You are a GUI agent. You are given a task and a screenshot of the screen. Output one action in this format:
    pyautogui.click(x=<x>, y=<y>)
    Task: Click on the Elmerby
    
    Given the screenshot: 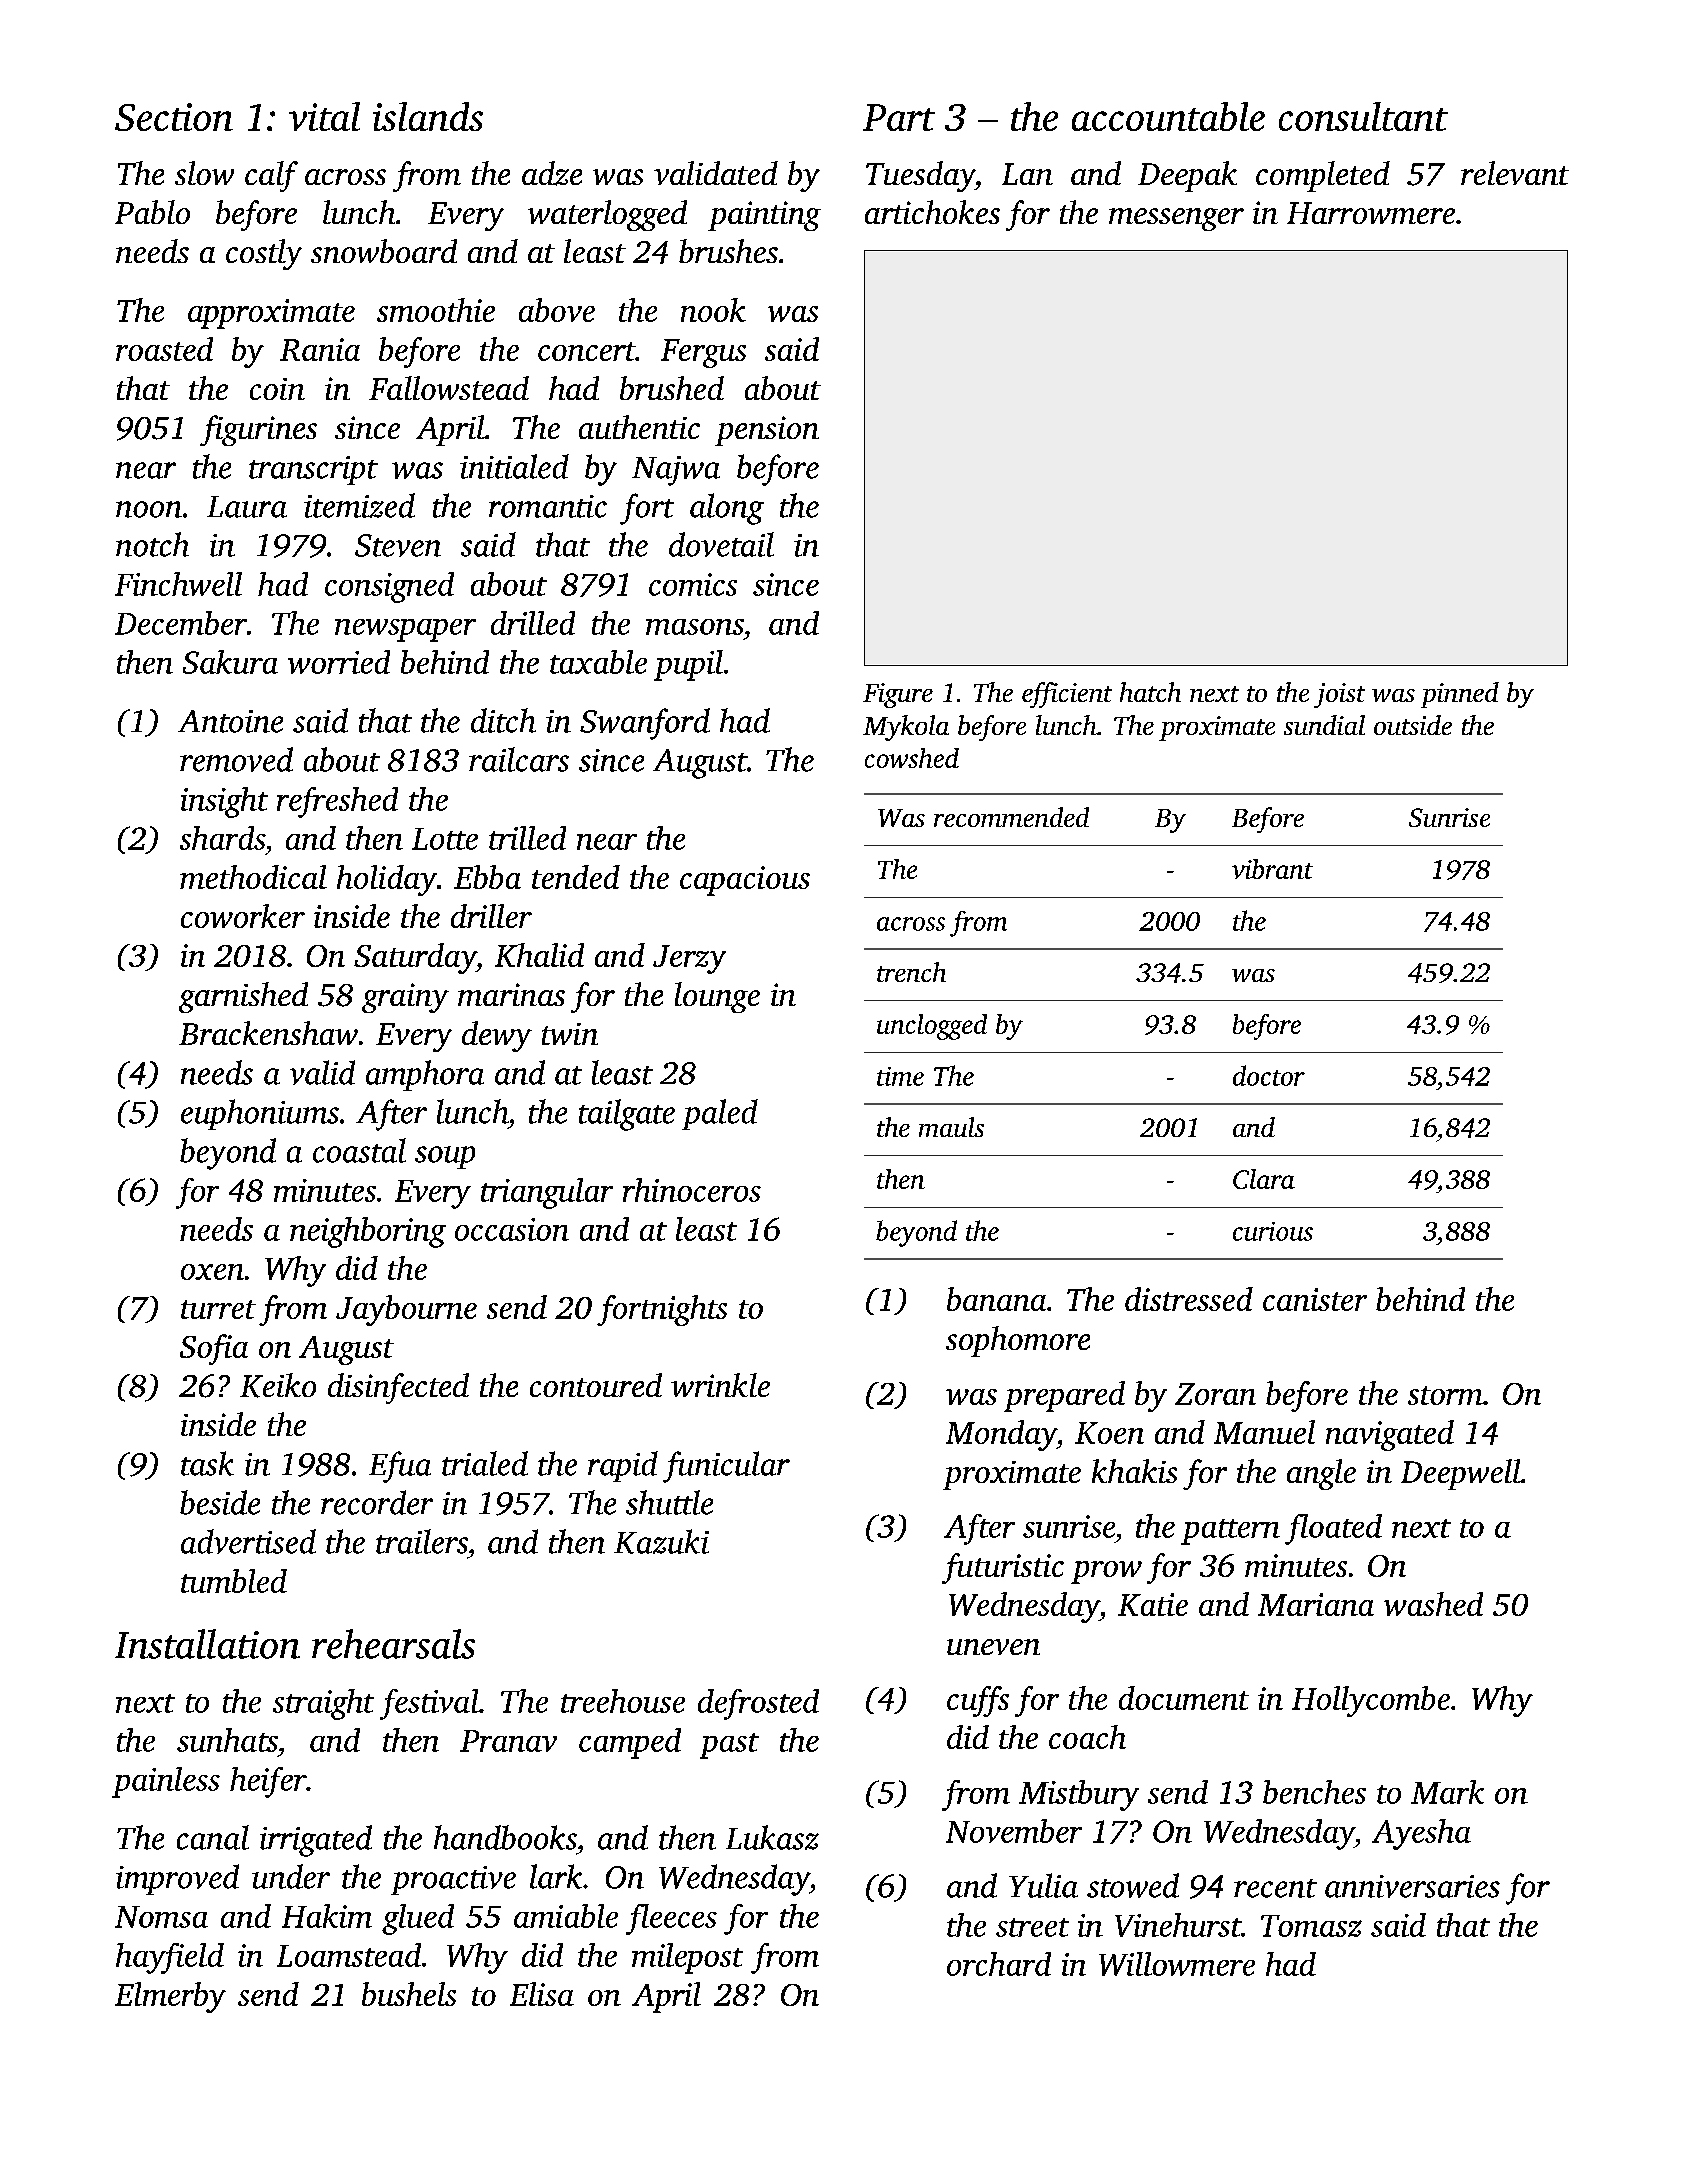 What is the action you would take?
    pyautogui.click(x=170, y=1997)
